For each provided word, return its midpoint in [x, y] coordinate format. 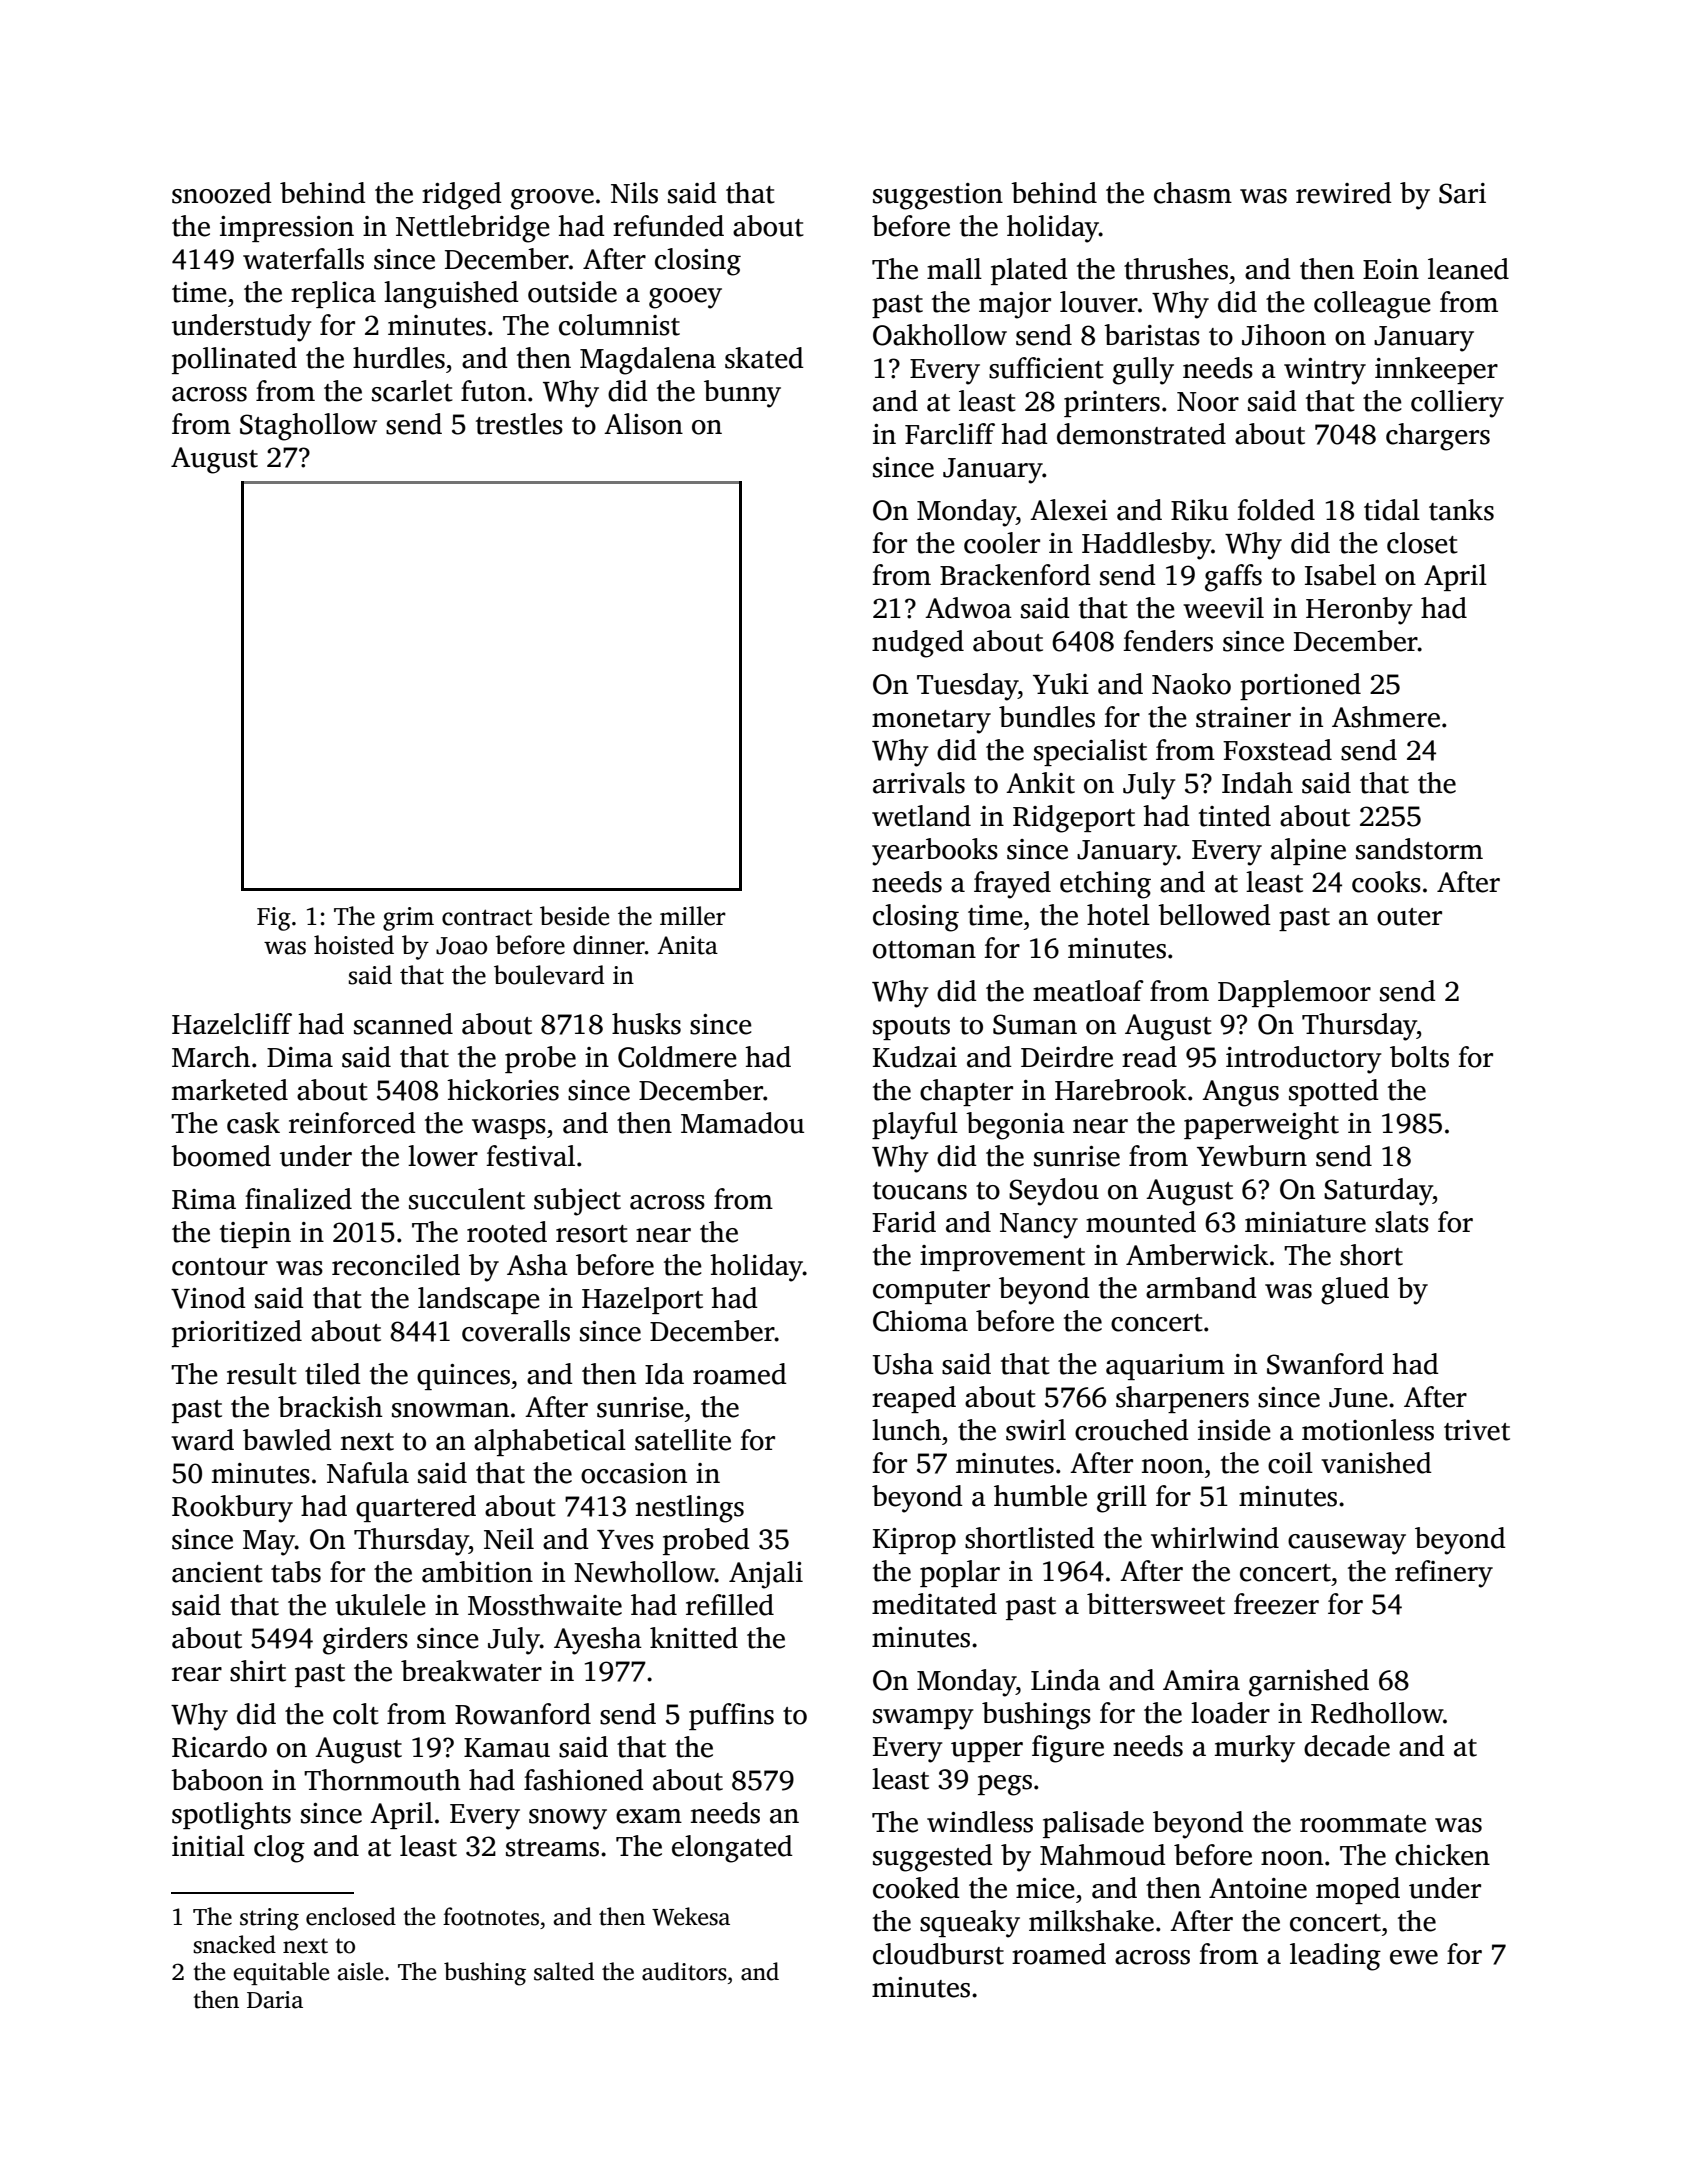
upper [987, 1752]
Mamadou [742, 1123]
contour [220, 1267]
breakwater [471, 1671]
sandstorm [1419, 849]
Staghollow [308, 427]
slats [1402, 1222]
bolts [1419, 1057]
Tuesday [967, 687]
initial [208, 1846]
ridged [462, 196]
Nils [634, 193]
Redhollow [1377, 1713]
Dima [300, 1057]
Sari [1462, 193]
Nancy [1039, 1226]
